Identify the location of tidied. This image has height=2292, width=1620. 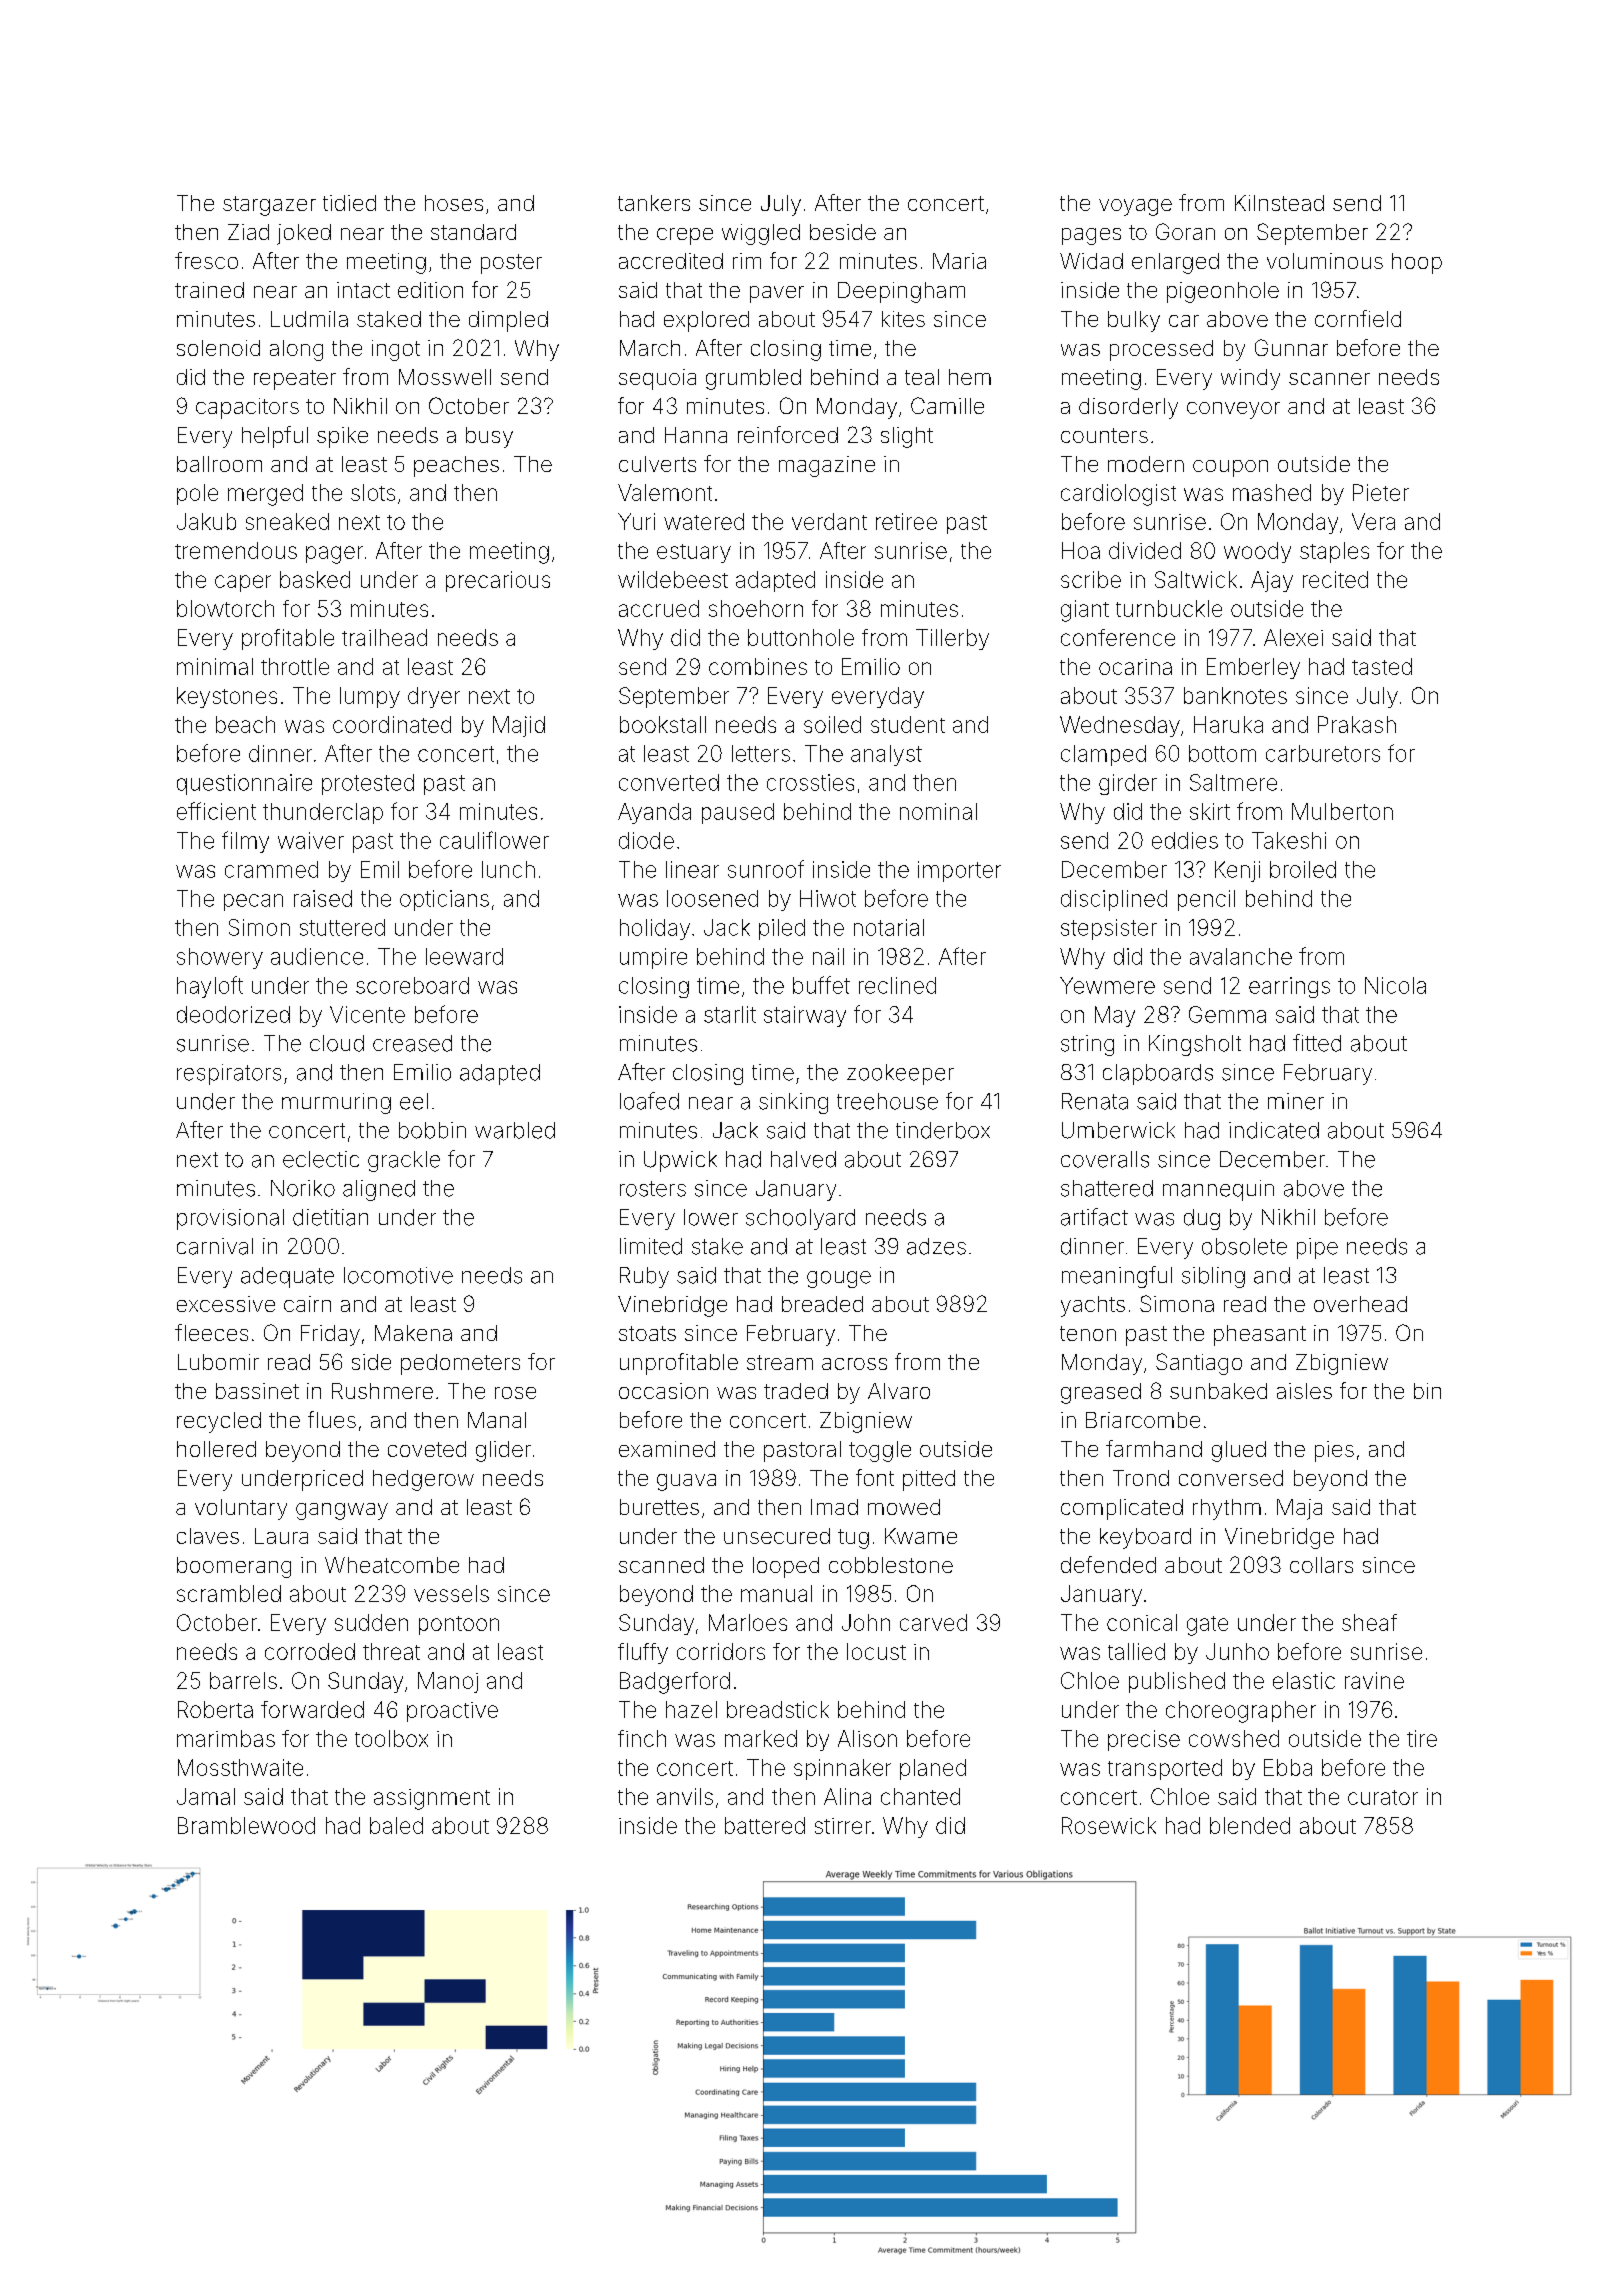
(349, 203).
